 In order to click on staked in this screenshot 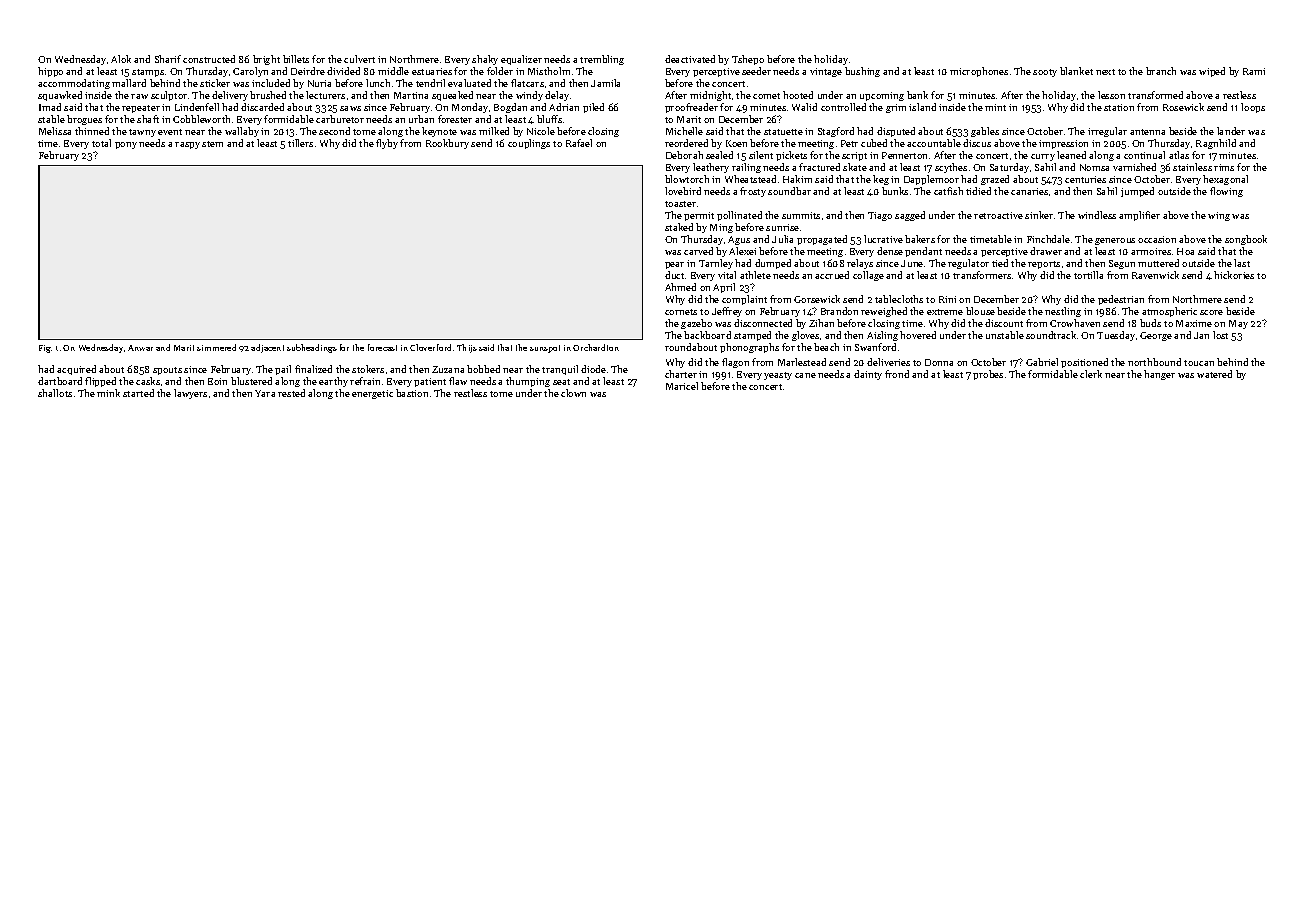, I will do `click(679, 227)`.
